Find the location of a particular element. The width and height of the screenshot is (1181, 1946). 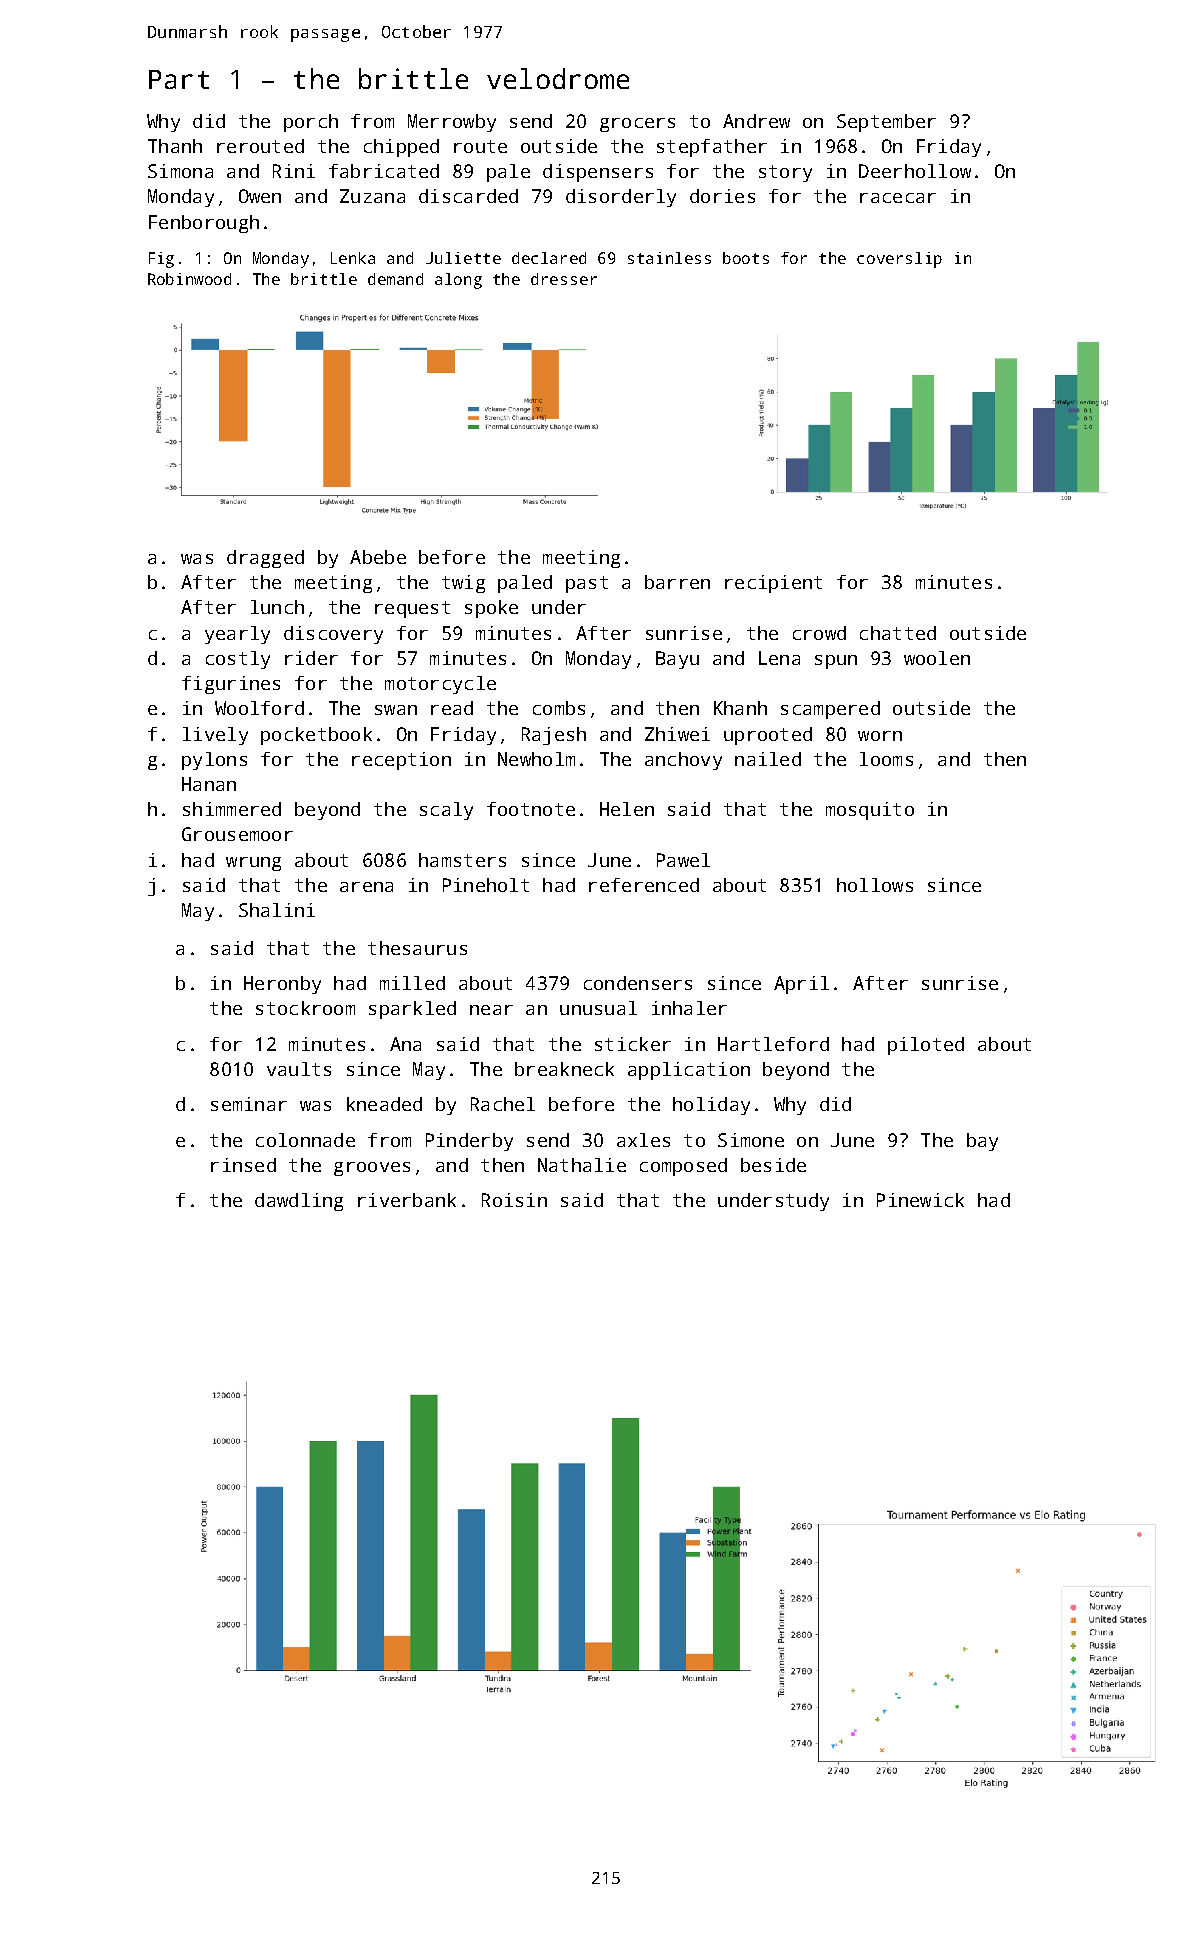

piloted is located at coordinates (926, 1046).
